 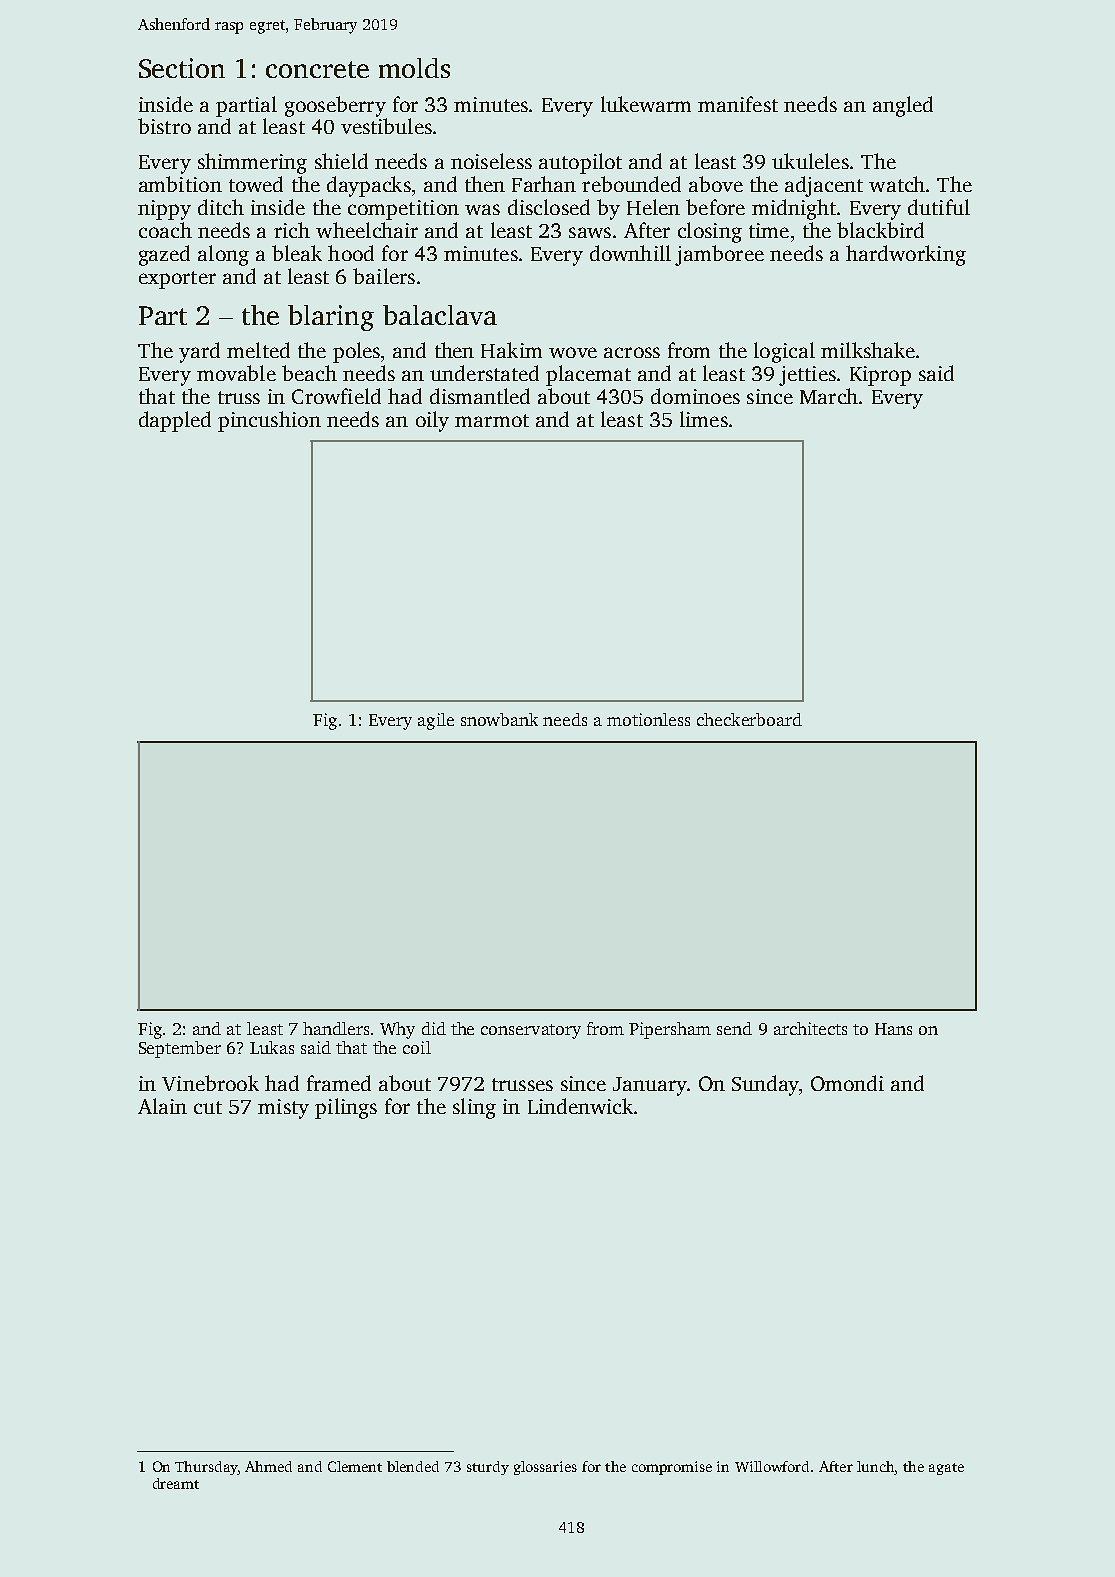 I want to click on Omondi, so click(x=847, y=1083).
